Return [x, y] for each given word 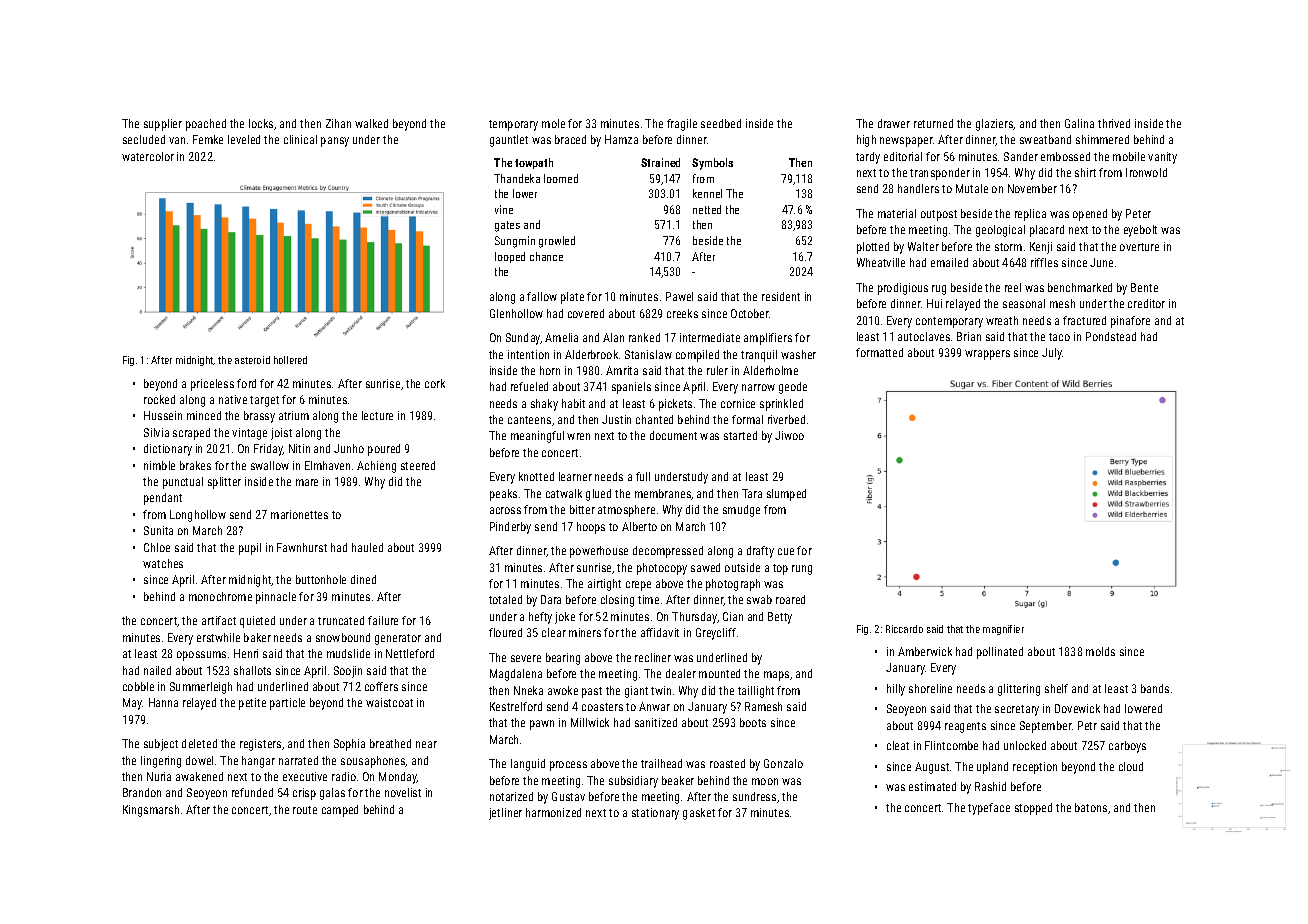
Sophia [349, 745]
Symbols [712, 164]
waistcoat [389, 702]
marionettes [299, 514]
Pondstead [1111, 336]
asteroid [252, 360]
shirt [1085, 172]
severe [526, 658]
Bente [1144, 287]
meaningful [537, 437]
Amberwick [925, 651]
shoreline [930, 688]
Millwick [590, 722]
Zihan [338, 123]
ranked [644, 337]
